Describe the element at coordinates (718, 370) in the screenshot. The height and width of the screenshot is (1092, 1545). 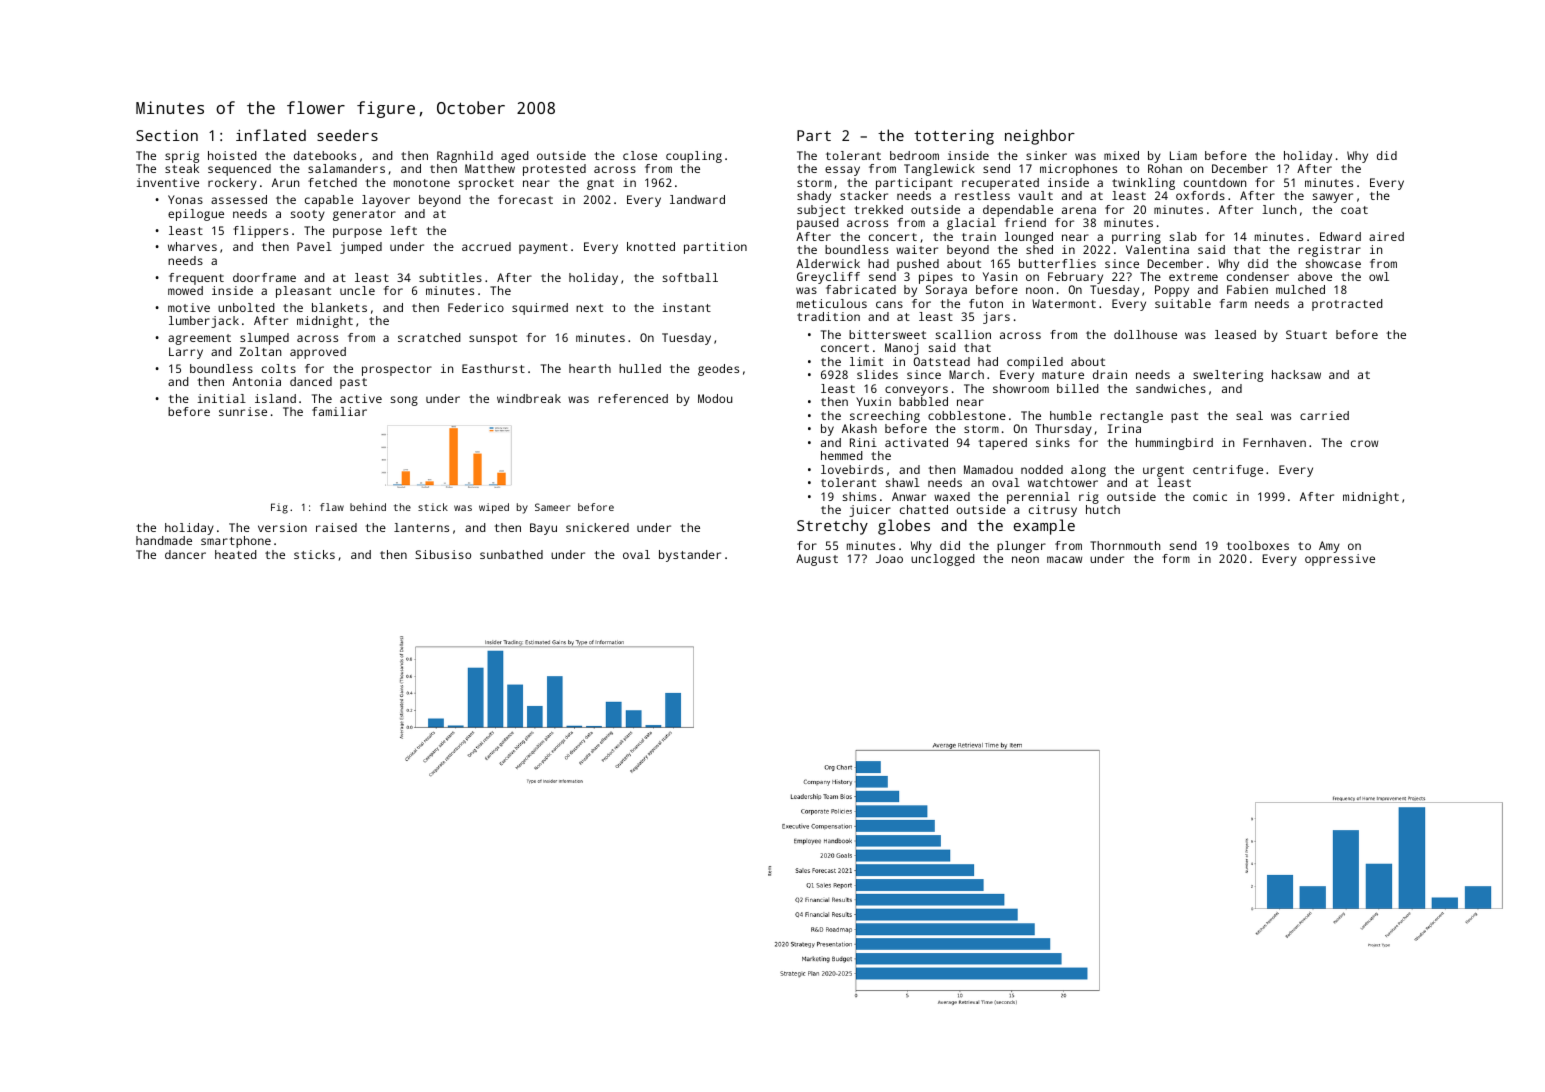
I see `geodes` at that location.
